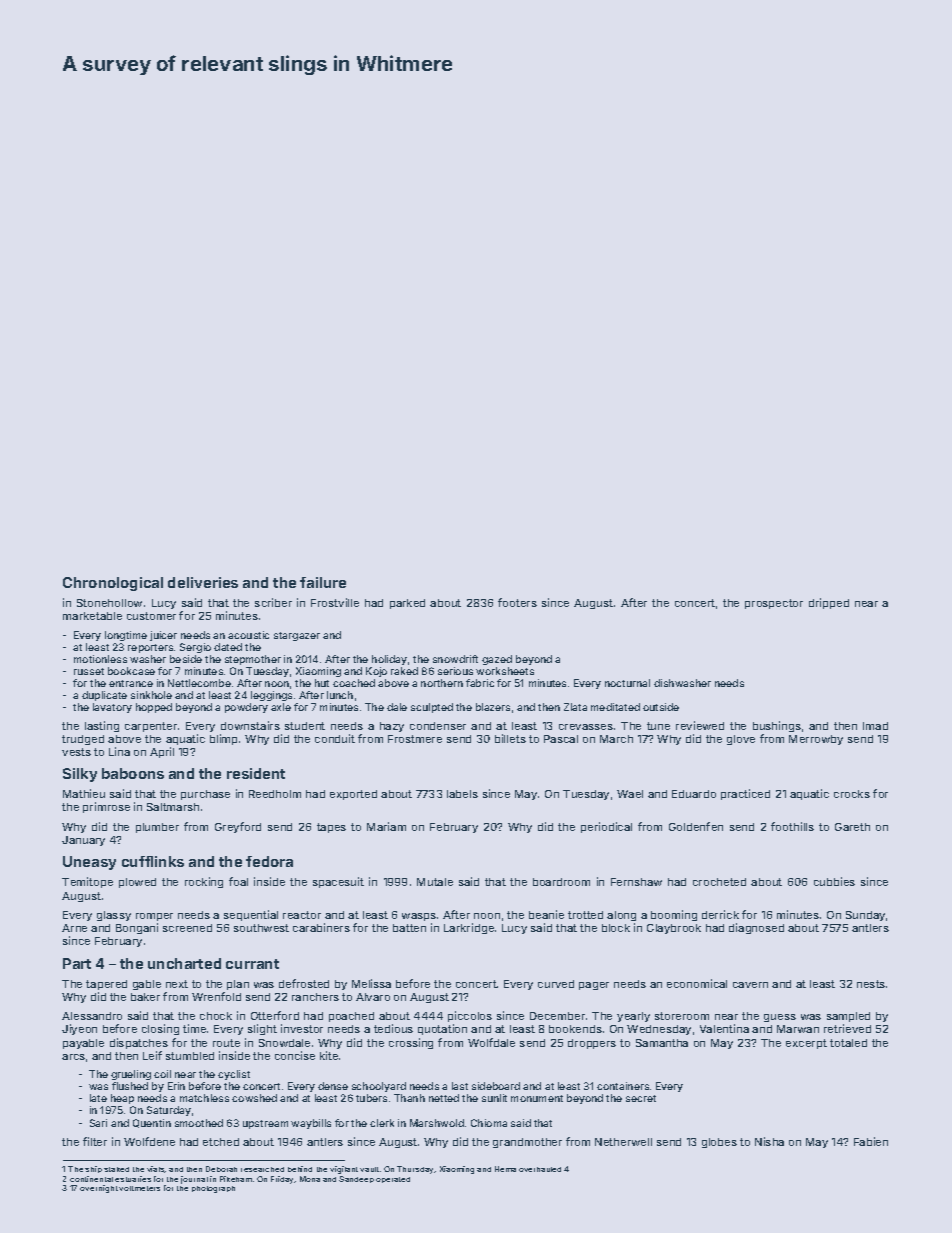  Describe the element at coordinates (262, 1169) in the screenshot. I see `researched` at that location.
